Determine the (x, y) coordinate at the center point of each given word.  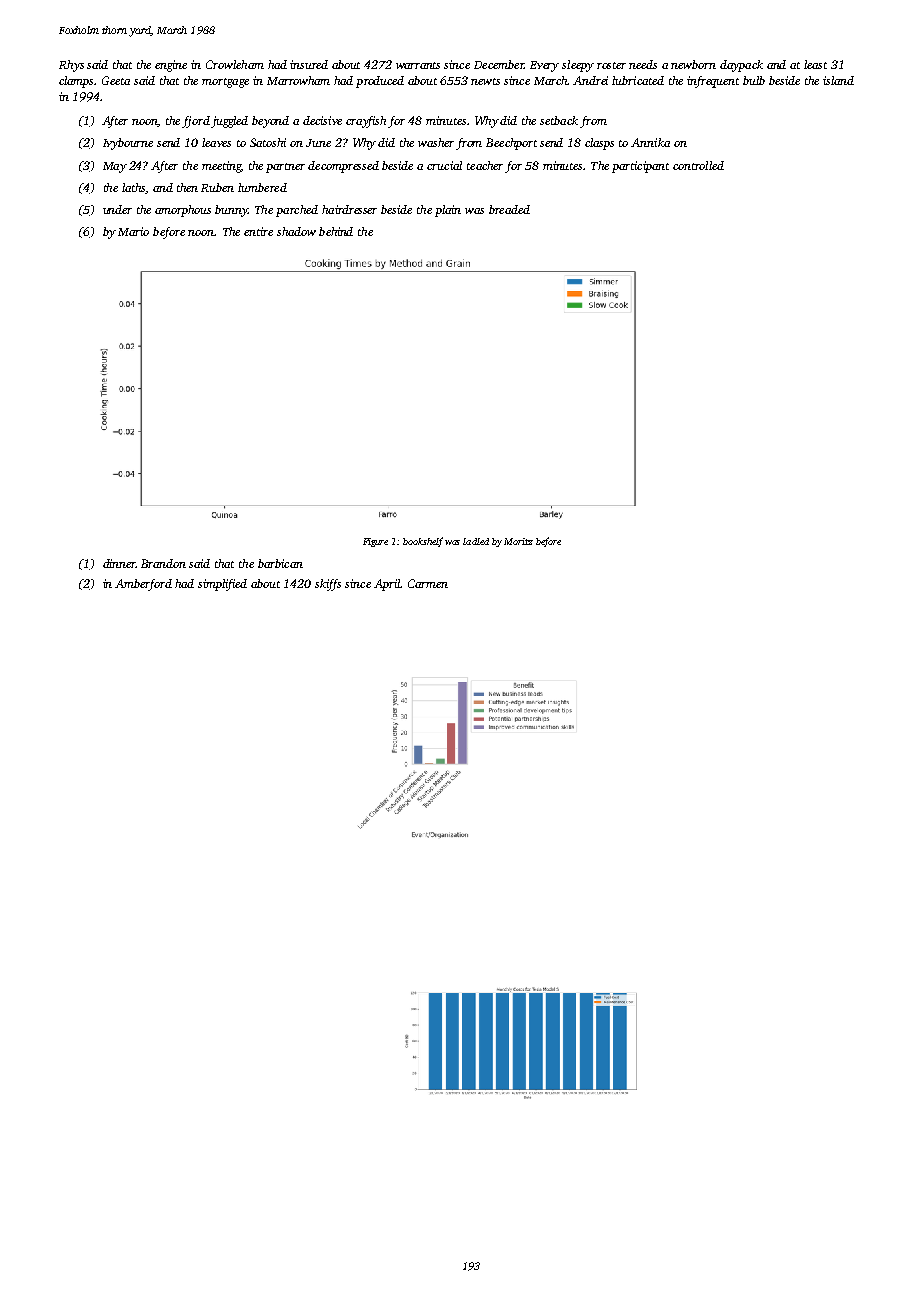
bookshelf (423, 542)
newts (485, 81)
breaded (509, 209)
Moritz (518, 541)
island (838, 80)
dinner (119, 563)
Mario (133, 231)
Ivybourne (128, 144)
